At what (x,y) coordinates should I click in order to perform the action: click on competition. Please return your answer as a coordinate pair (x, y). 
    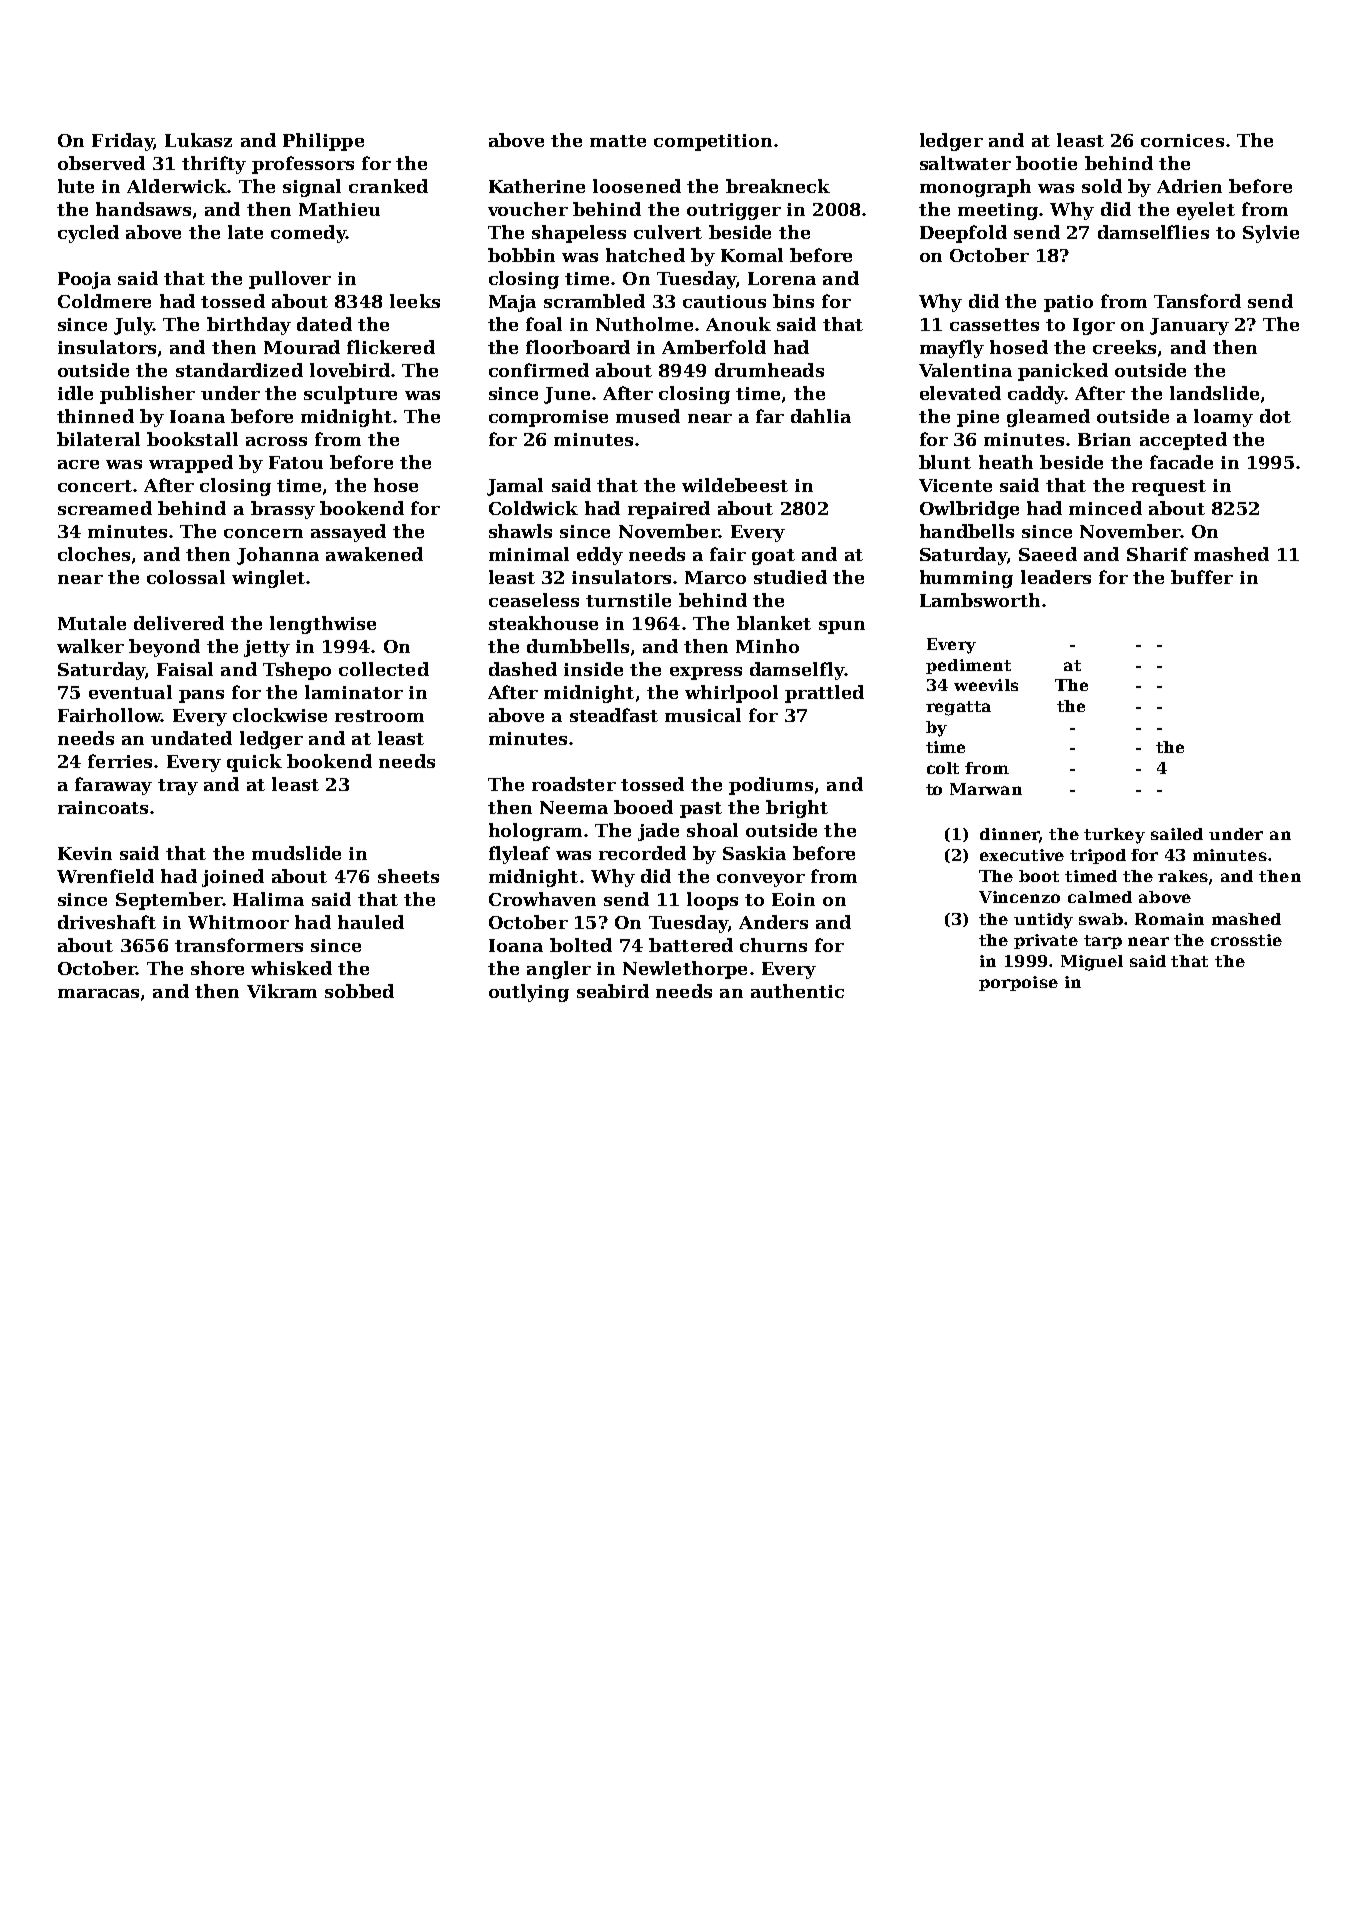
    Looking at the image, I should click on (713, 142).
